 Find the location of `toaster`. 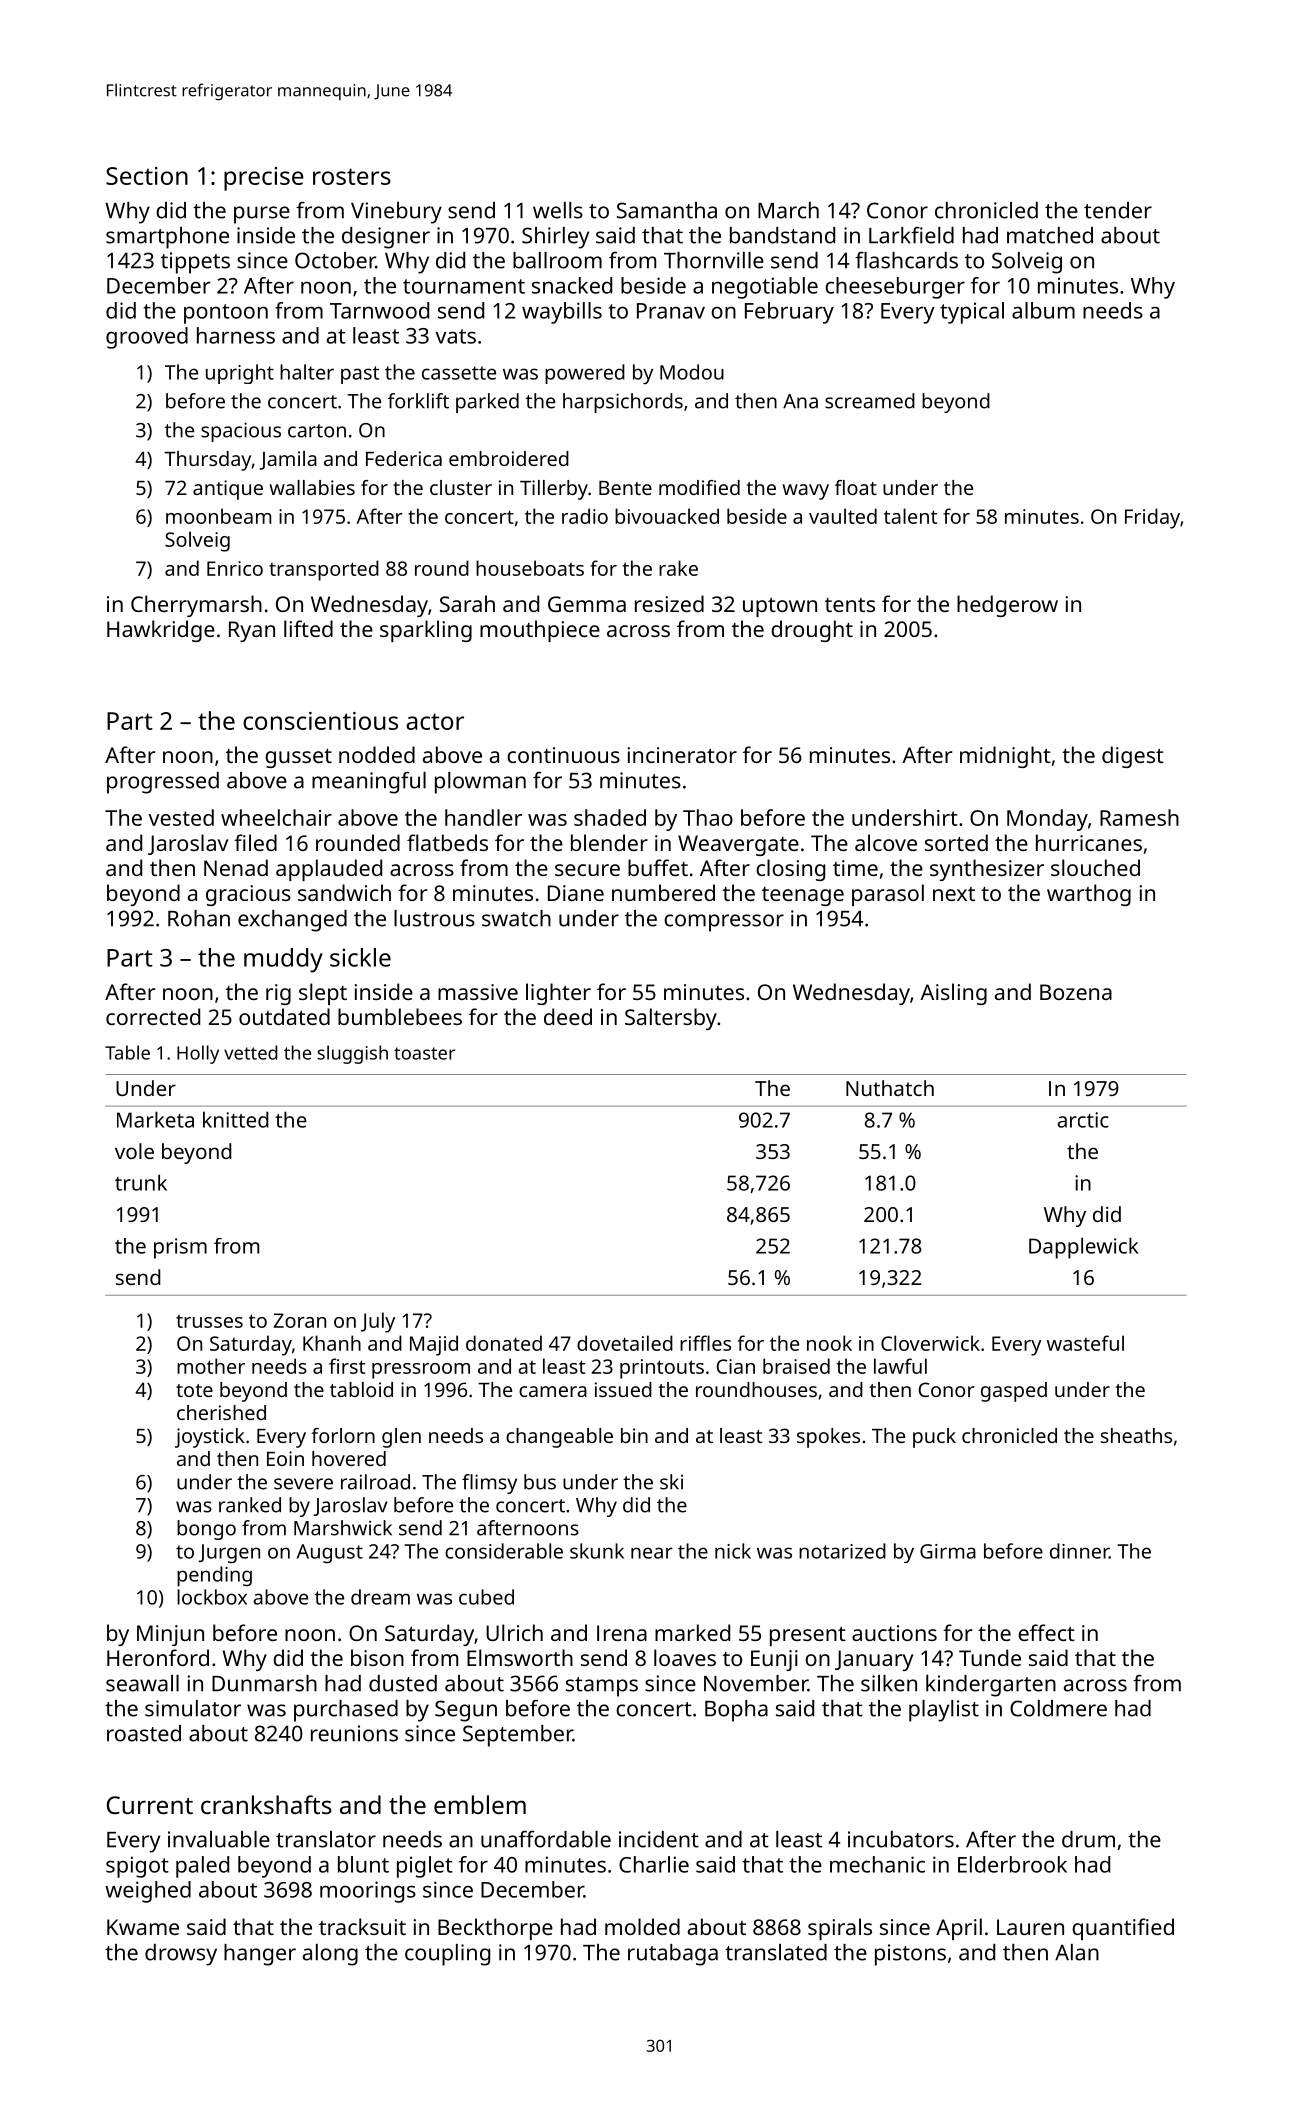

toaster is located at coordinates (424, 1053).
